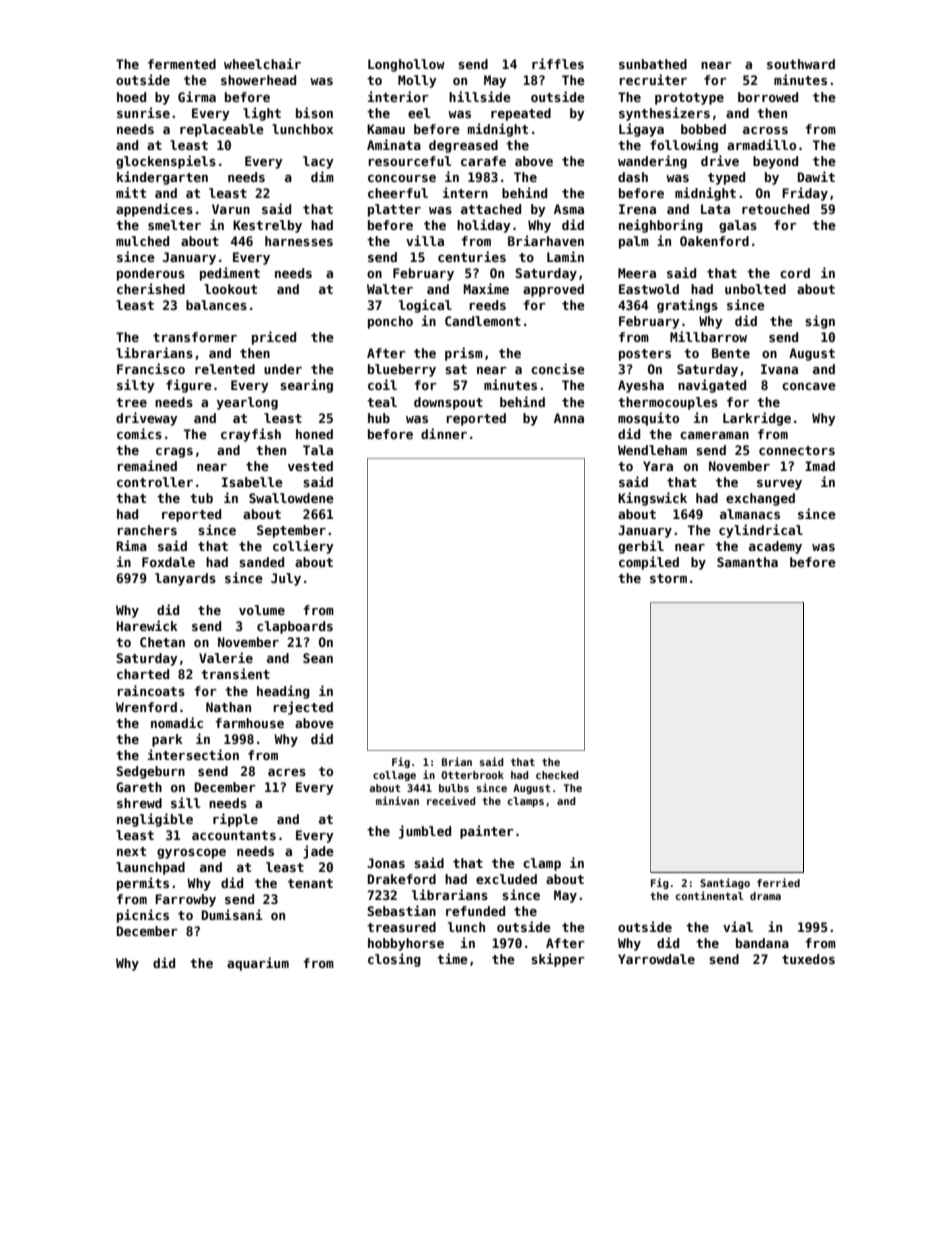 This screenshot has width=952, height=1233. Describe the element at coordinates (725, 883) in the screenshot. I see `Santiago` at that location.
